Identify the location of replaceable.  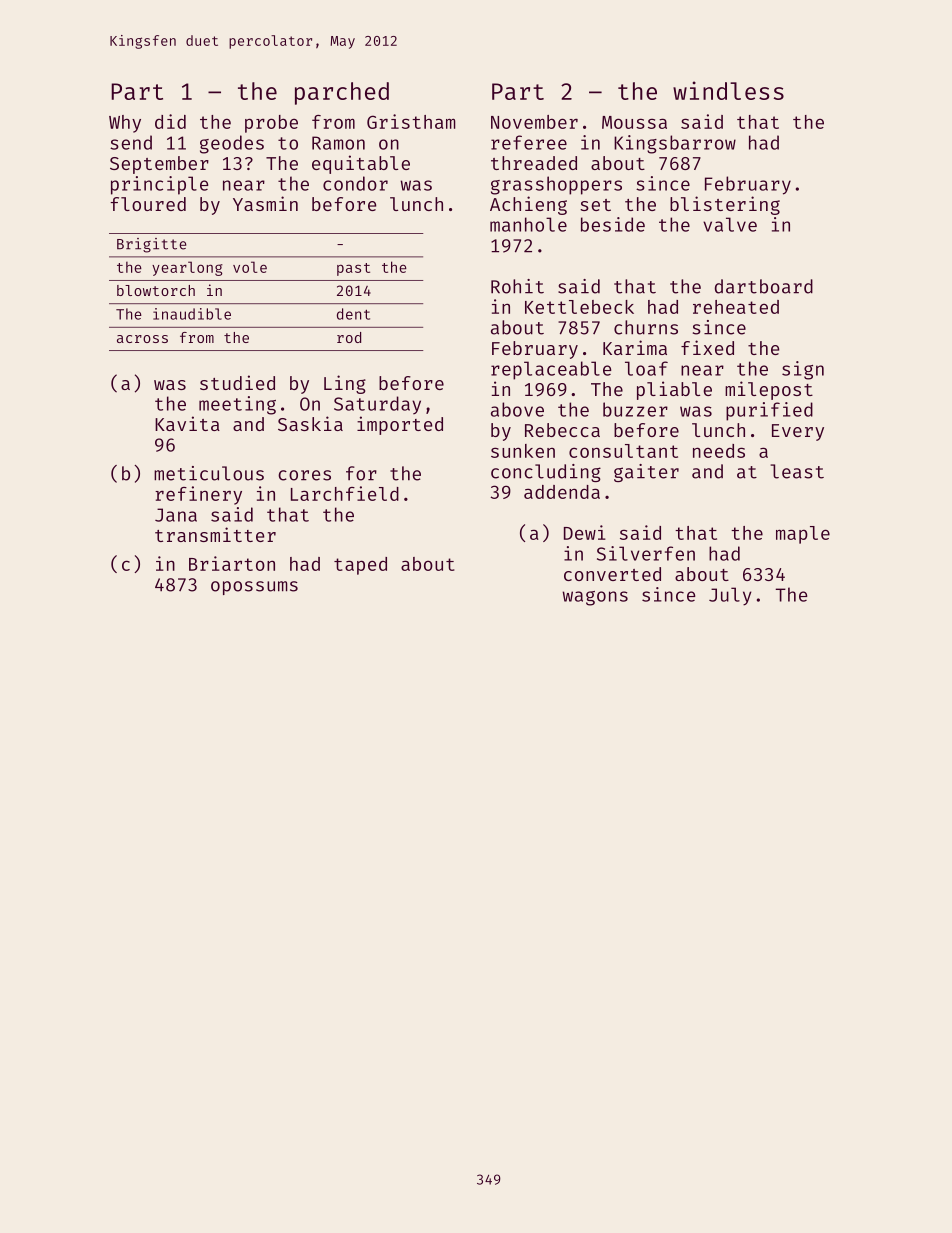
(551, 370).
